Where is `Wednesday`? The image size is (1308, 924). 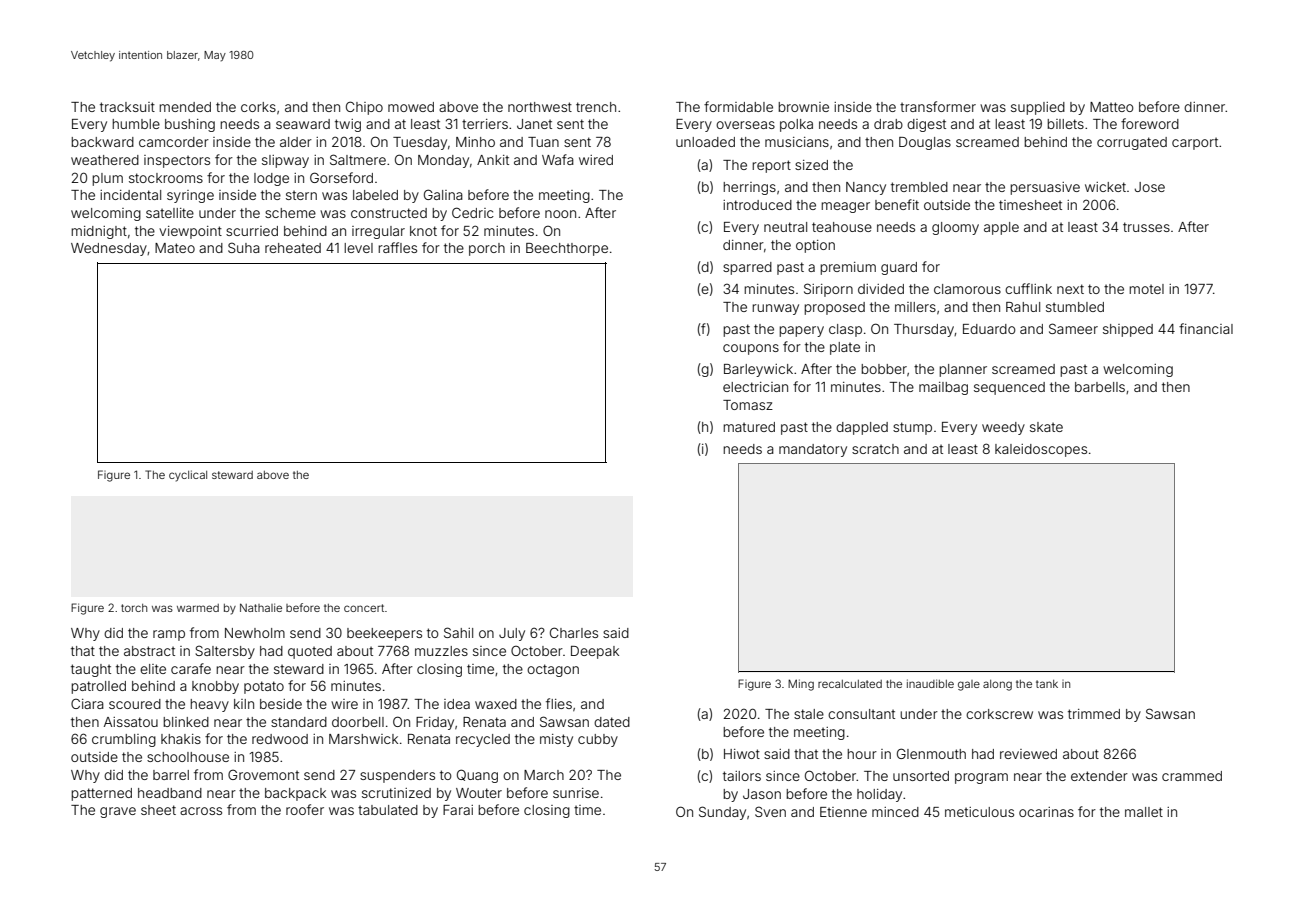 Wednesday is located at coordinates (109, 249).
